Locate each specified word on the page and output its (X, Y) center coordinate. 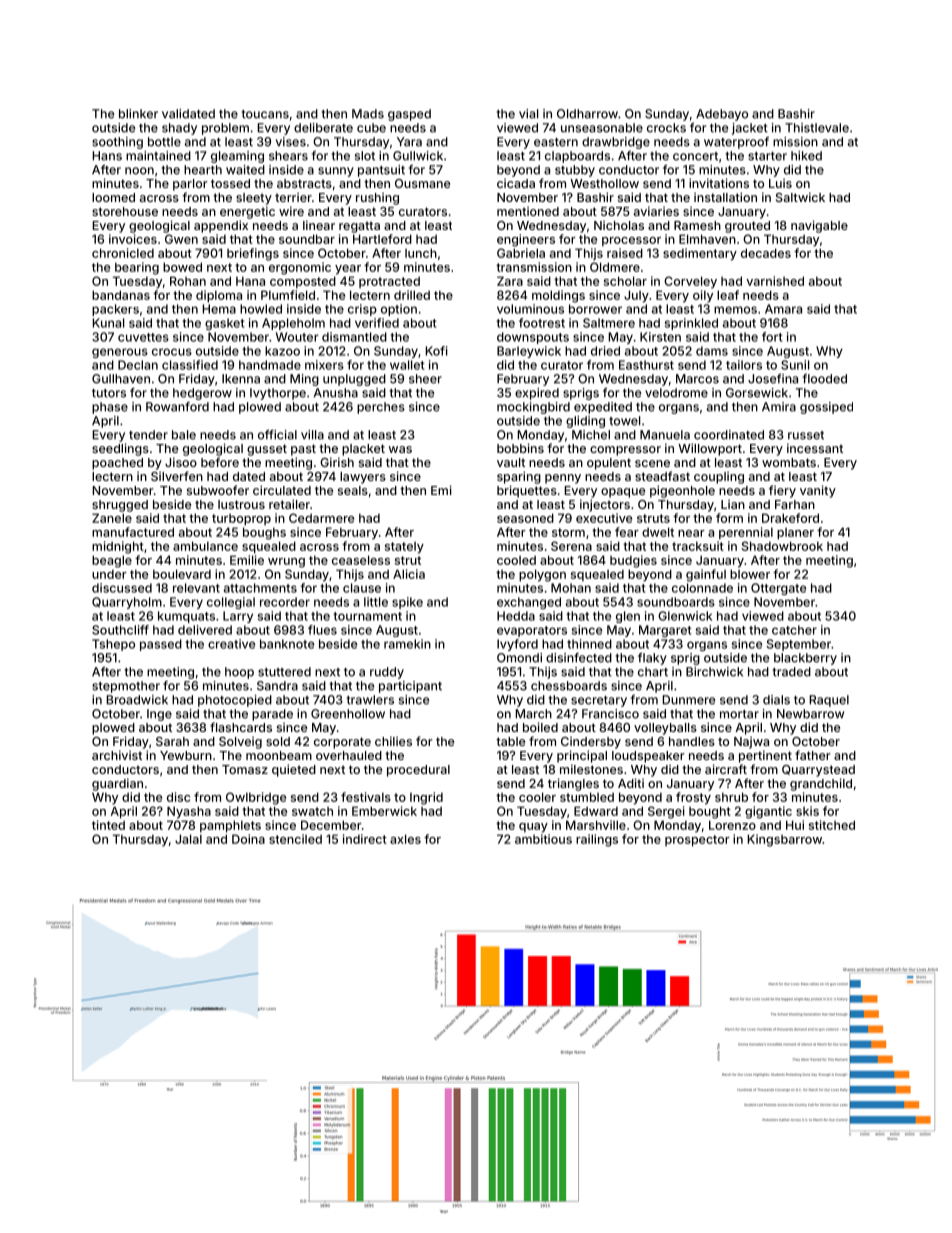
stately (404, 548)
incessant (815, 448)
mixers (324, 365)
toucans (265, 114)
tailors (744, 365)
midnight (118, 547)
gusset (267, 450)
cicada (516, 183)
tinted (108, 825)
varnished (775, 281)
